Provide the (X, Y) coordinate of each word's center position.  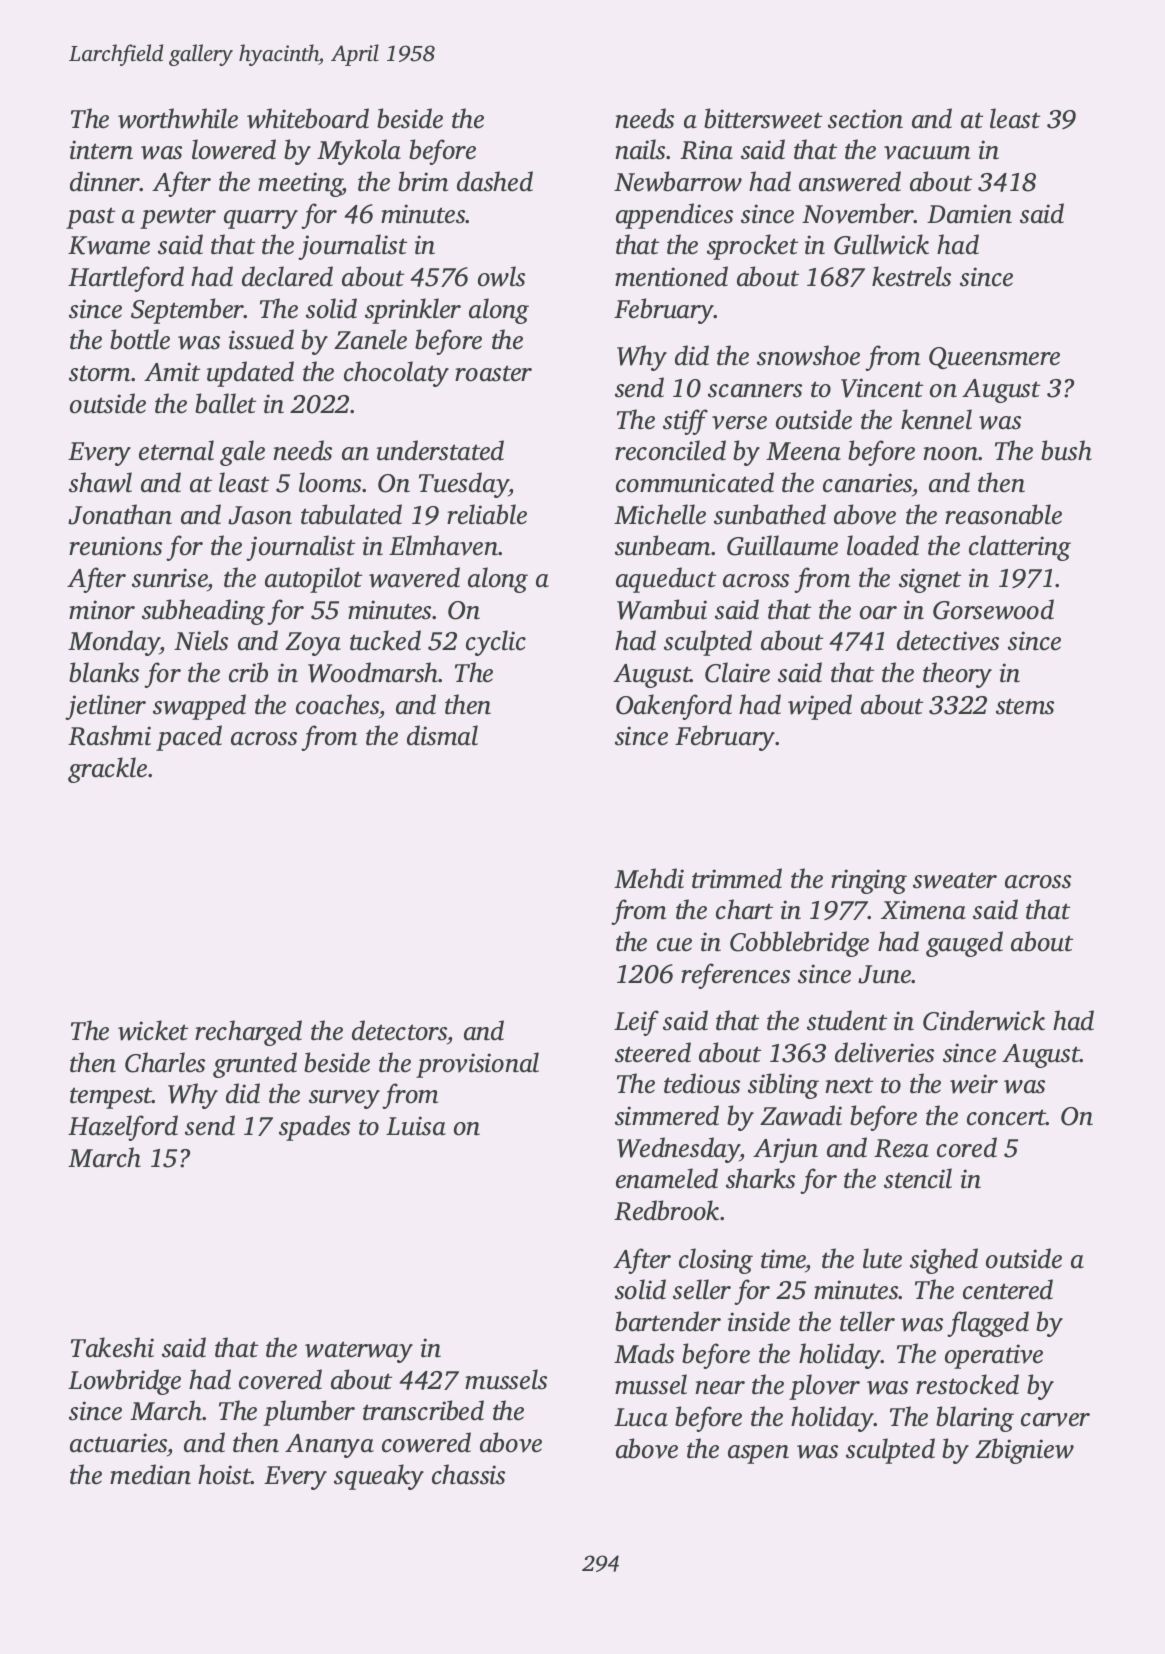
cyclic (496, 643)
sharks (760, 1178)
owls (501, 276)
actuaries (118, 1443)
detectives (948, 640)
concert (1007, 1117)
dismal (442, 735)
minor (102, 610)
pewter (178, 218)
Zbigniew (1024, 1451)
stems (1025, 706)
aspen (758, 1454)
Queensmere (994, 358)
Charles (165, 1062)
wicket (153, 1030)
